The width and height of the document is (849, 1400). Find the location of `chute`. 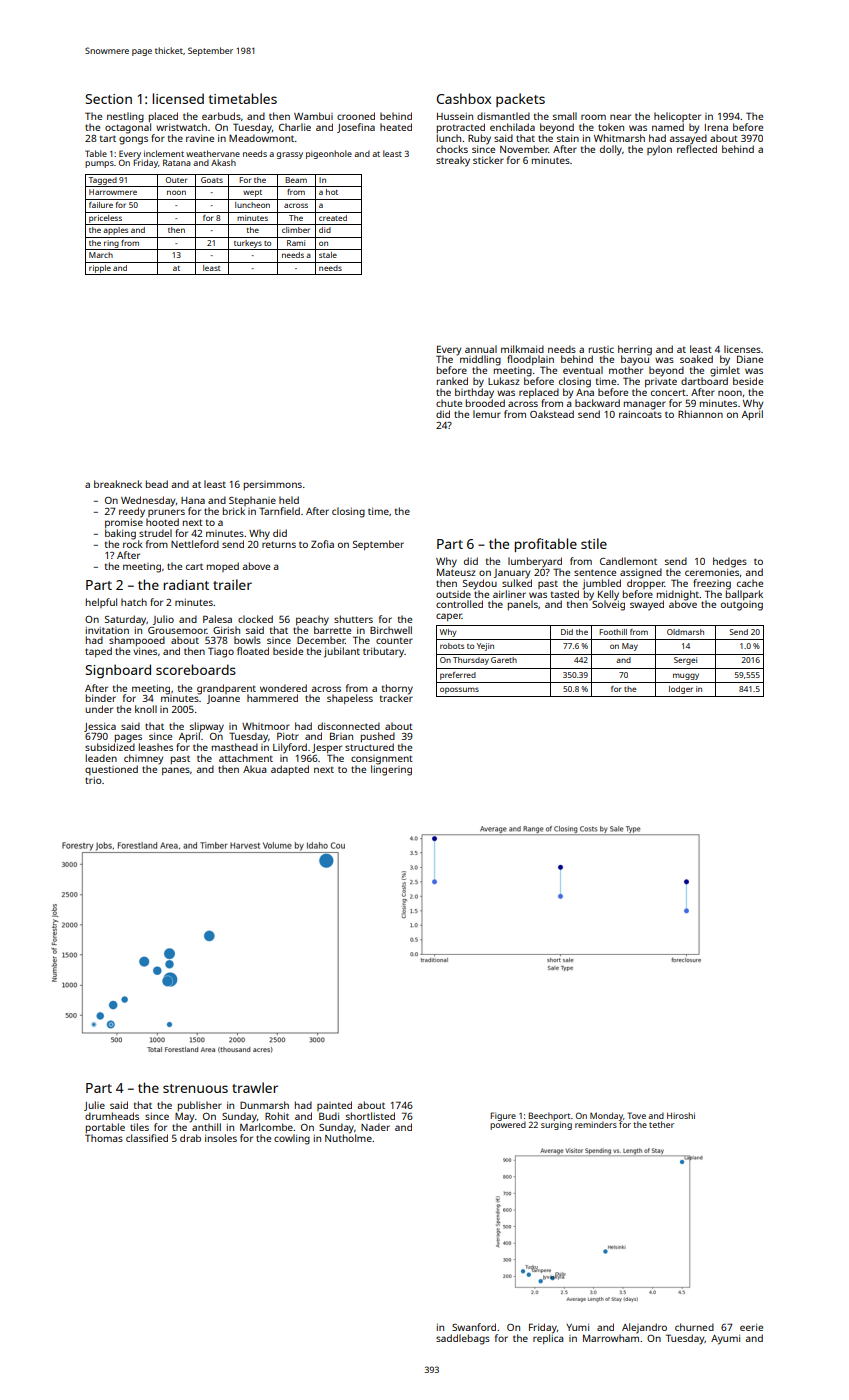

chute is located at coordinates (449, 403).
